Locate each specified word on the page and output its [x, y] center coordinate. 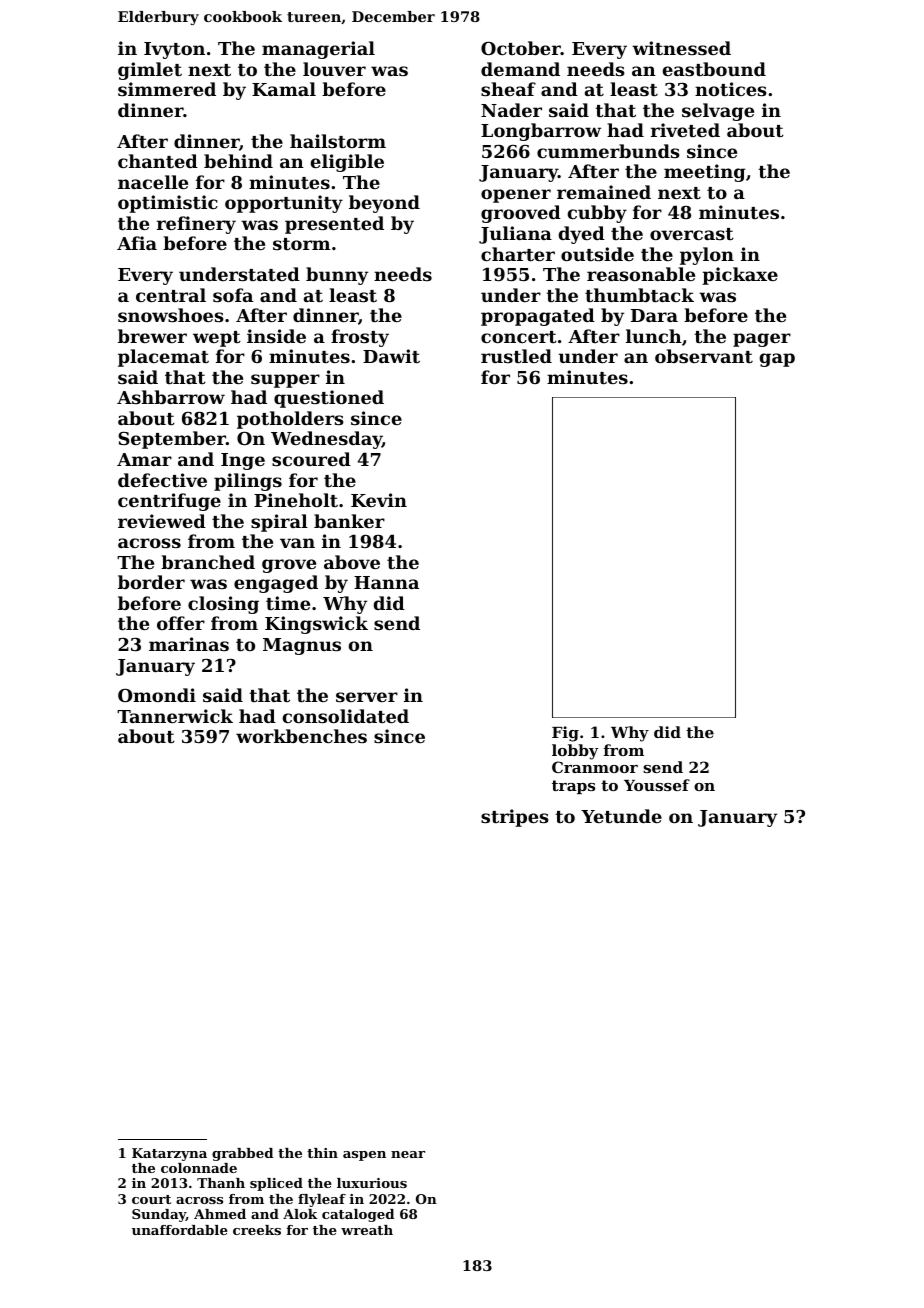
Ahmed [220, 1214]
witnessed [681, 48]
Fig [565, 734]
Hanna [386, 582]
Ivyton [174, 50]
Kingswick [316, 625]
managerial [318, 50]
